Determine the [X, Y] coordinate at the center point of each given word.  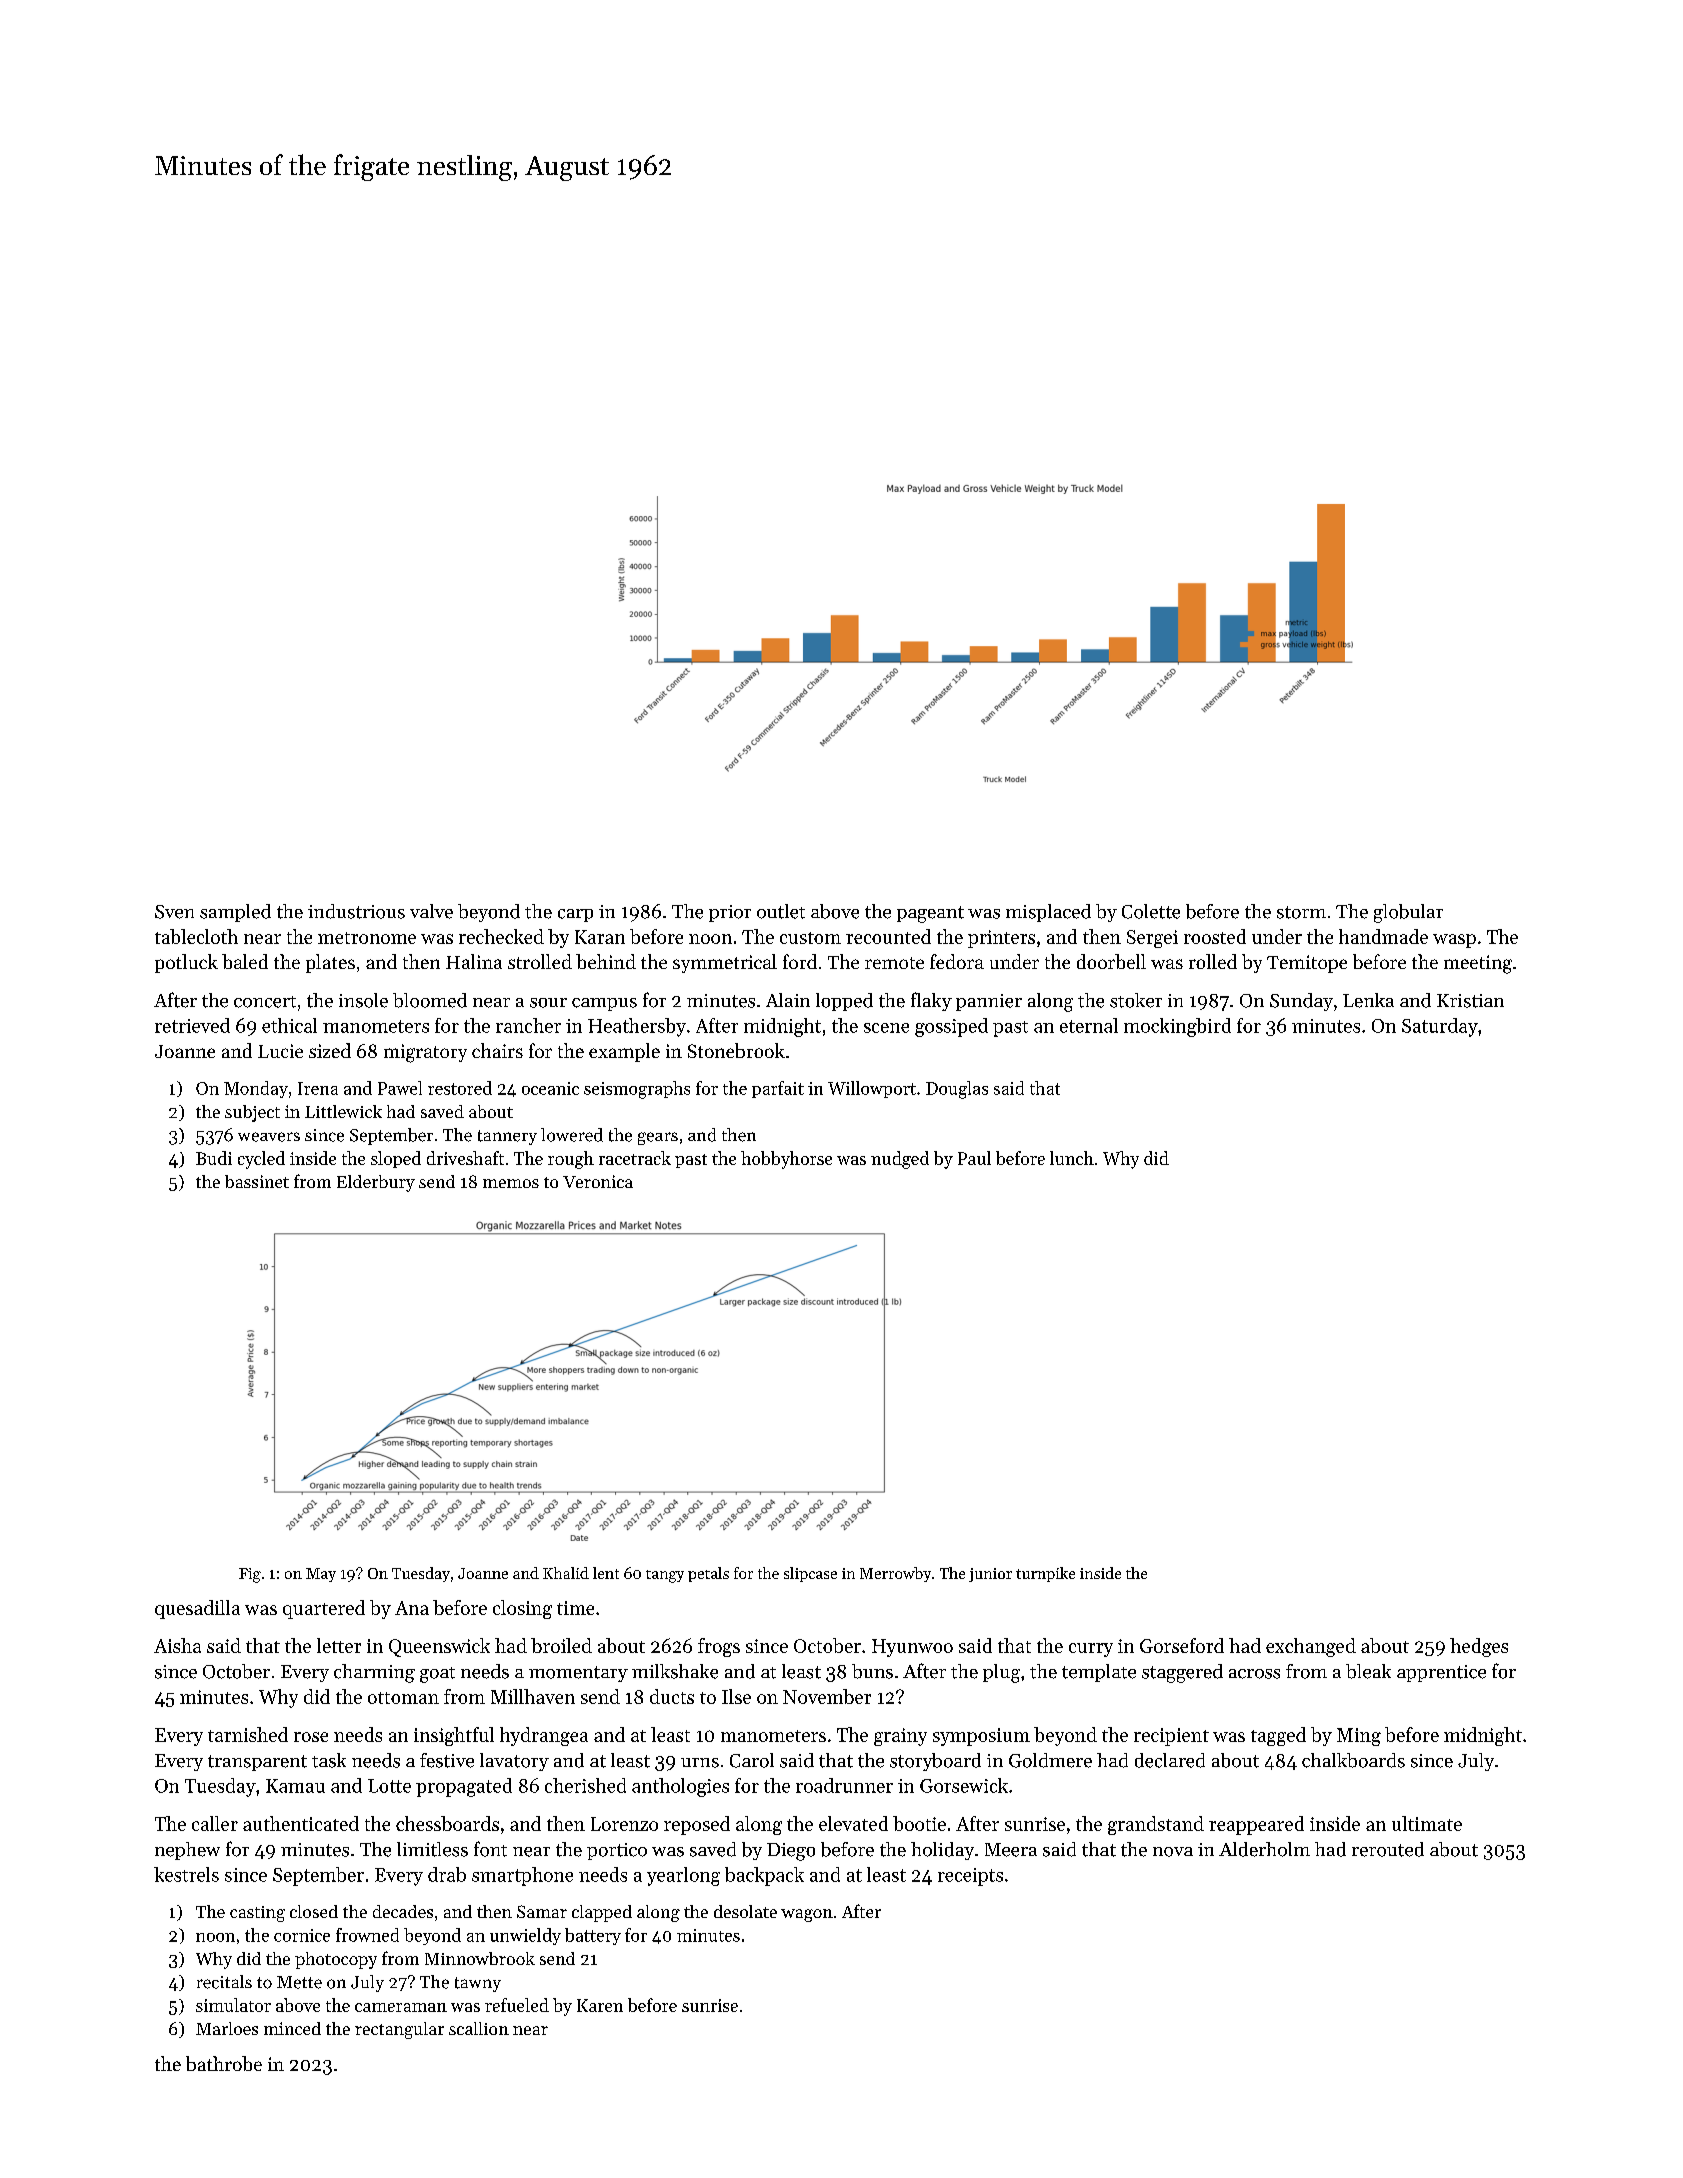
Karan [600, 937]
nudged [900, 1160]
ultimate [1427, 1823]
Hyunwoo [912, 1648]
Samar [542, 1911]
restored [460, 1088]
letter [339, 1645]
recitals [224, 1982]
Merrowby [895, 1574]
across [1254, 1674]
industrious [356, 911]
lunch [1072, 1158]
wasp [1454, 941]
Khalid [566, 1573]
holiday [942, 1851]
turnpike [1045, 1574]
